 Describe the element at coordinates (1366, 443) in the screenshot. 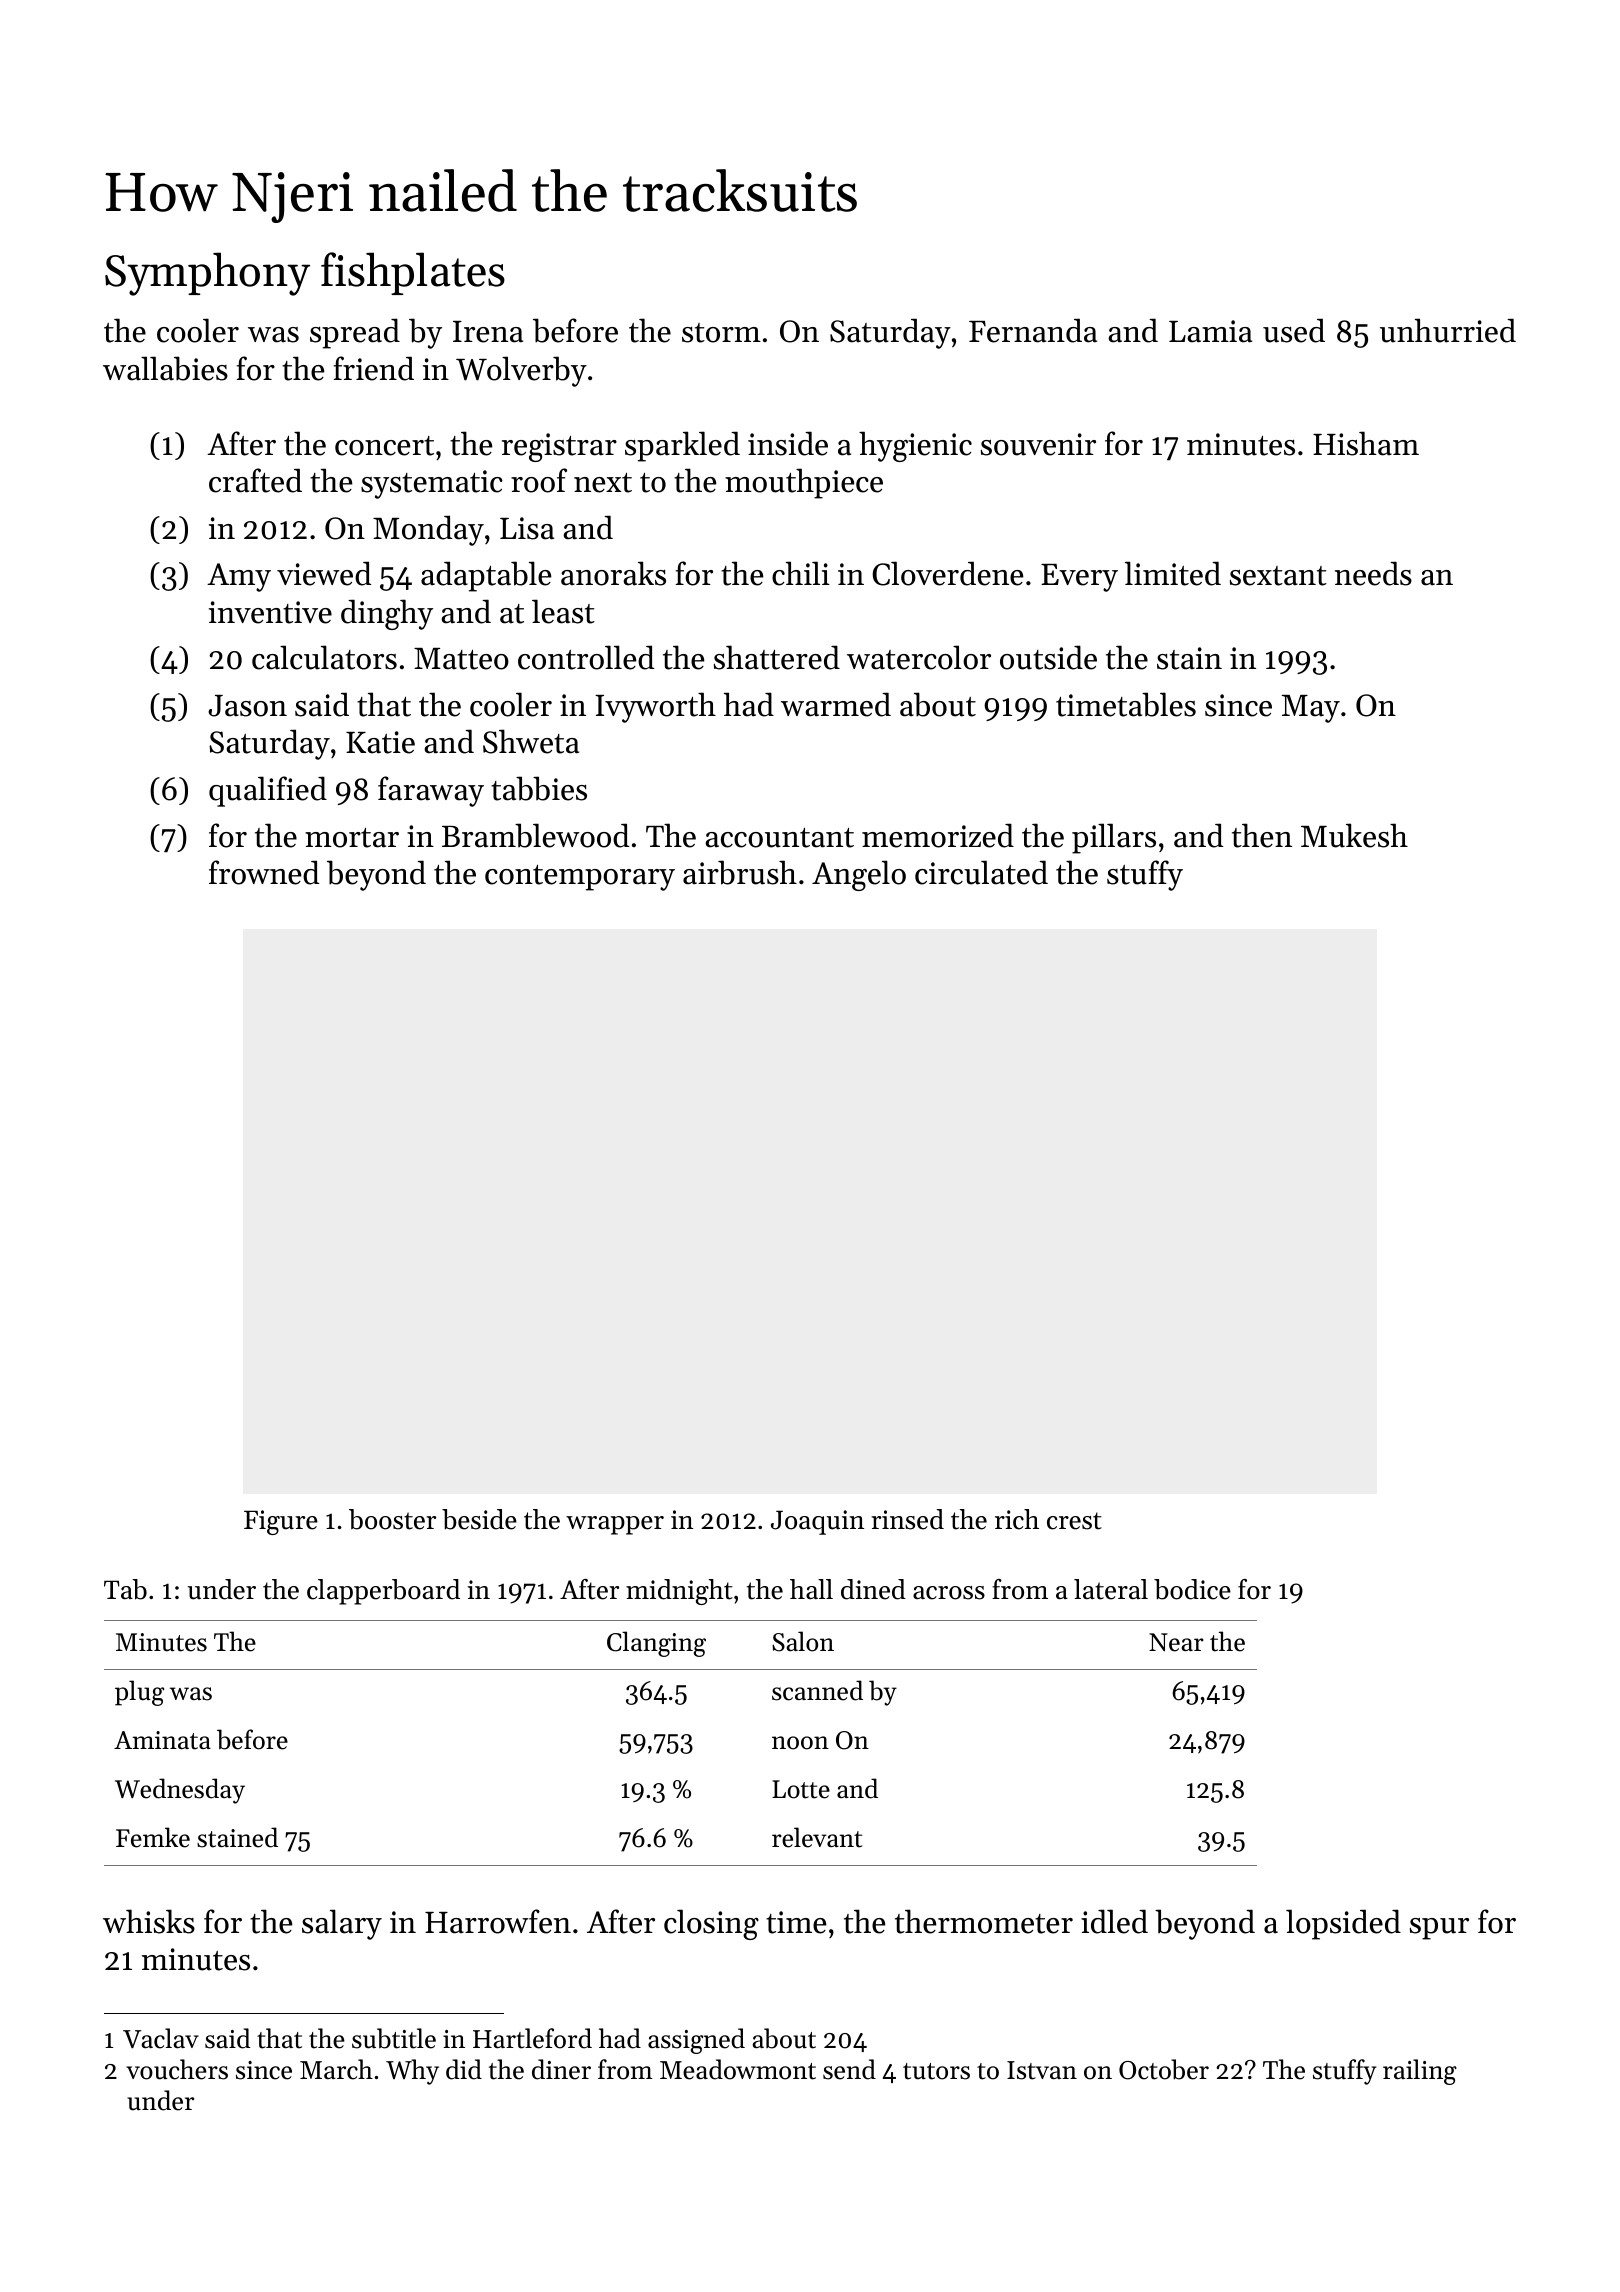

I see `Hisham` at that location.
